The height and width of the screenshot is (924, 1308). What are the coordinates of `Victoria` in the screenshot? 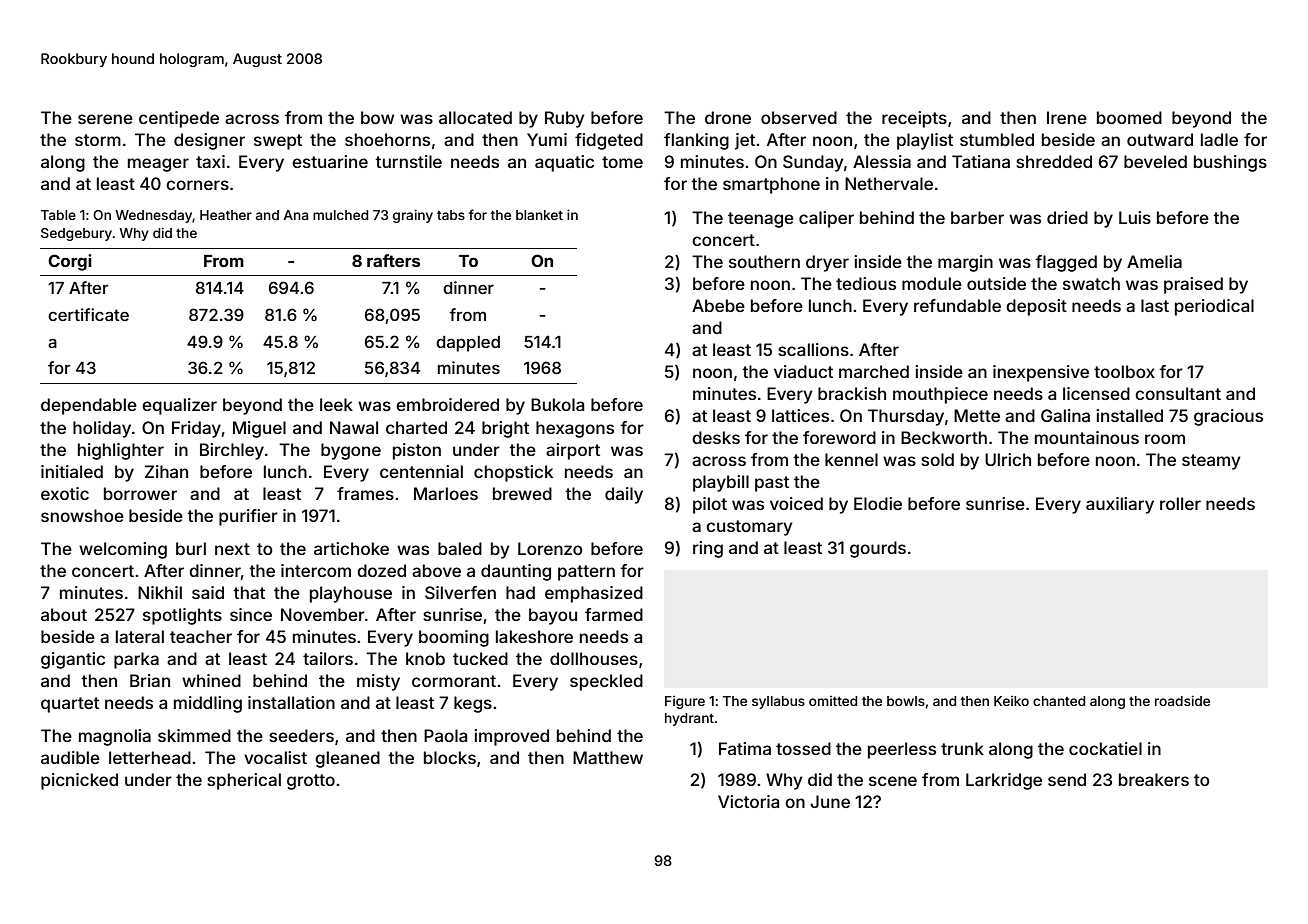 It's located at (748, 801).
